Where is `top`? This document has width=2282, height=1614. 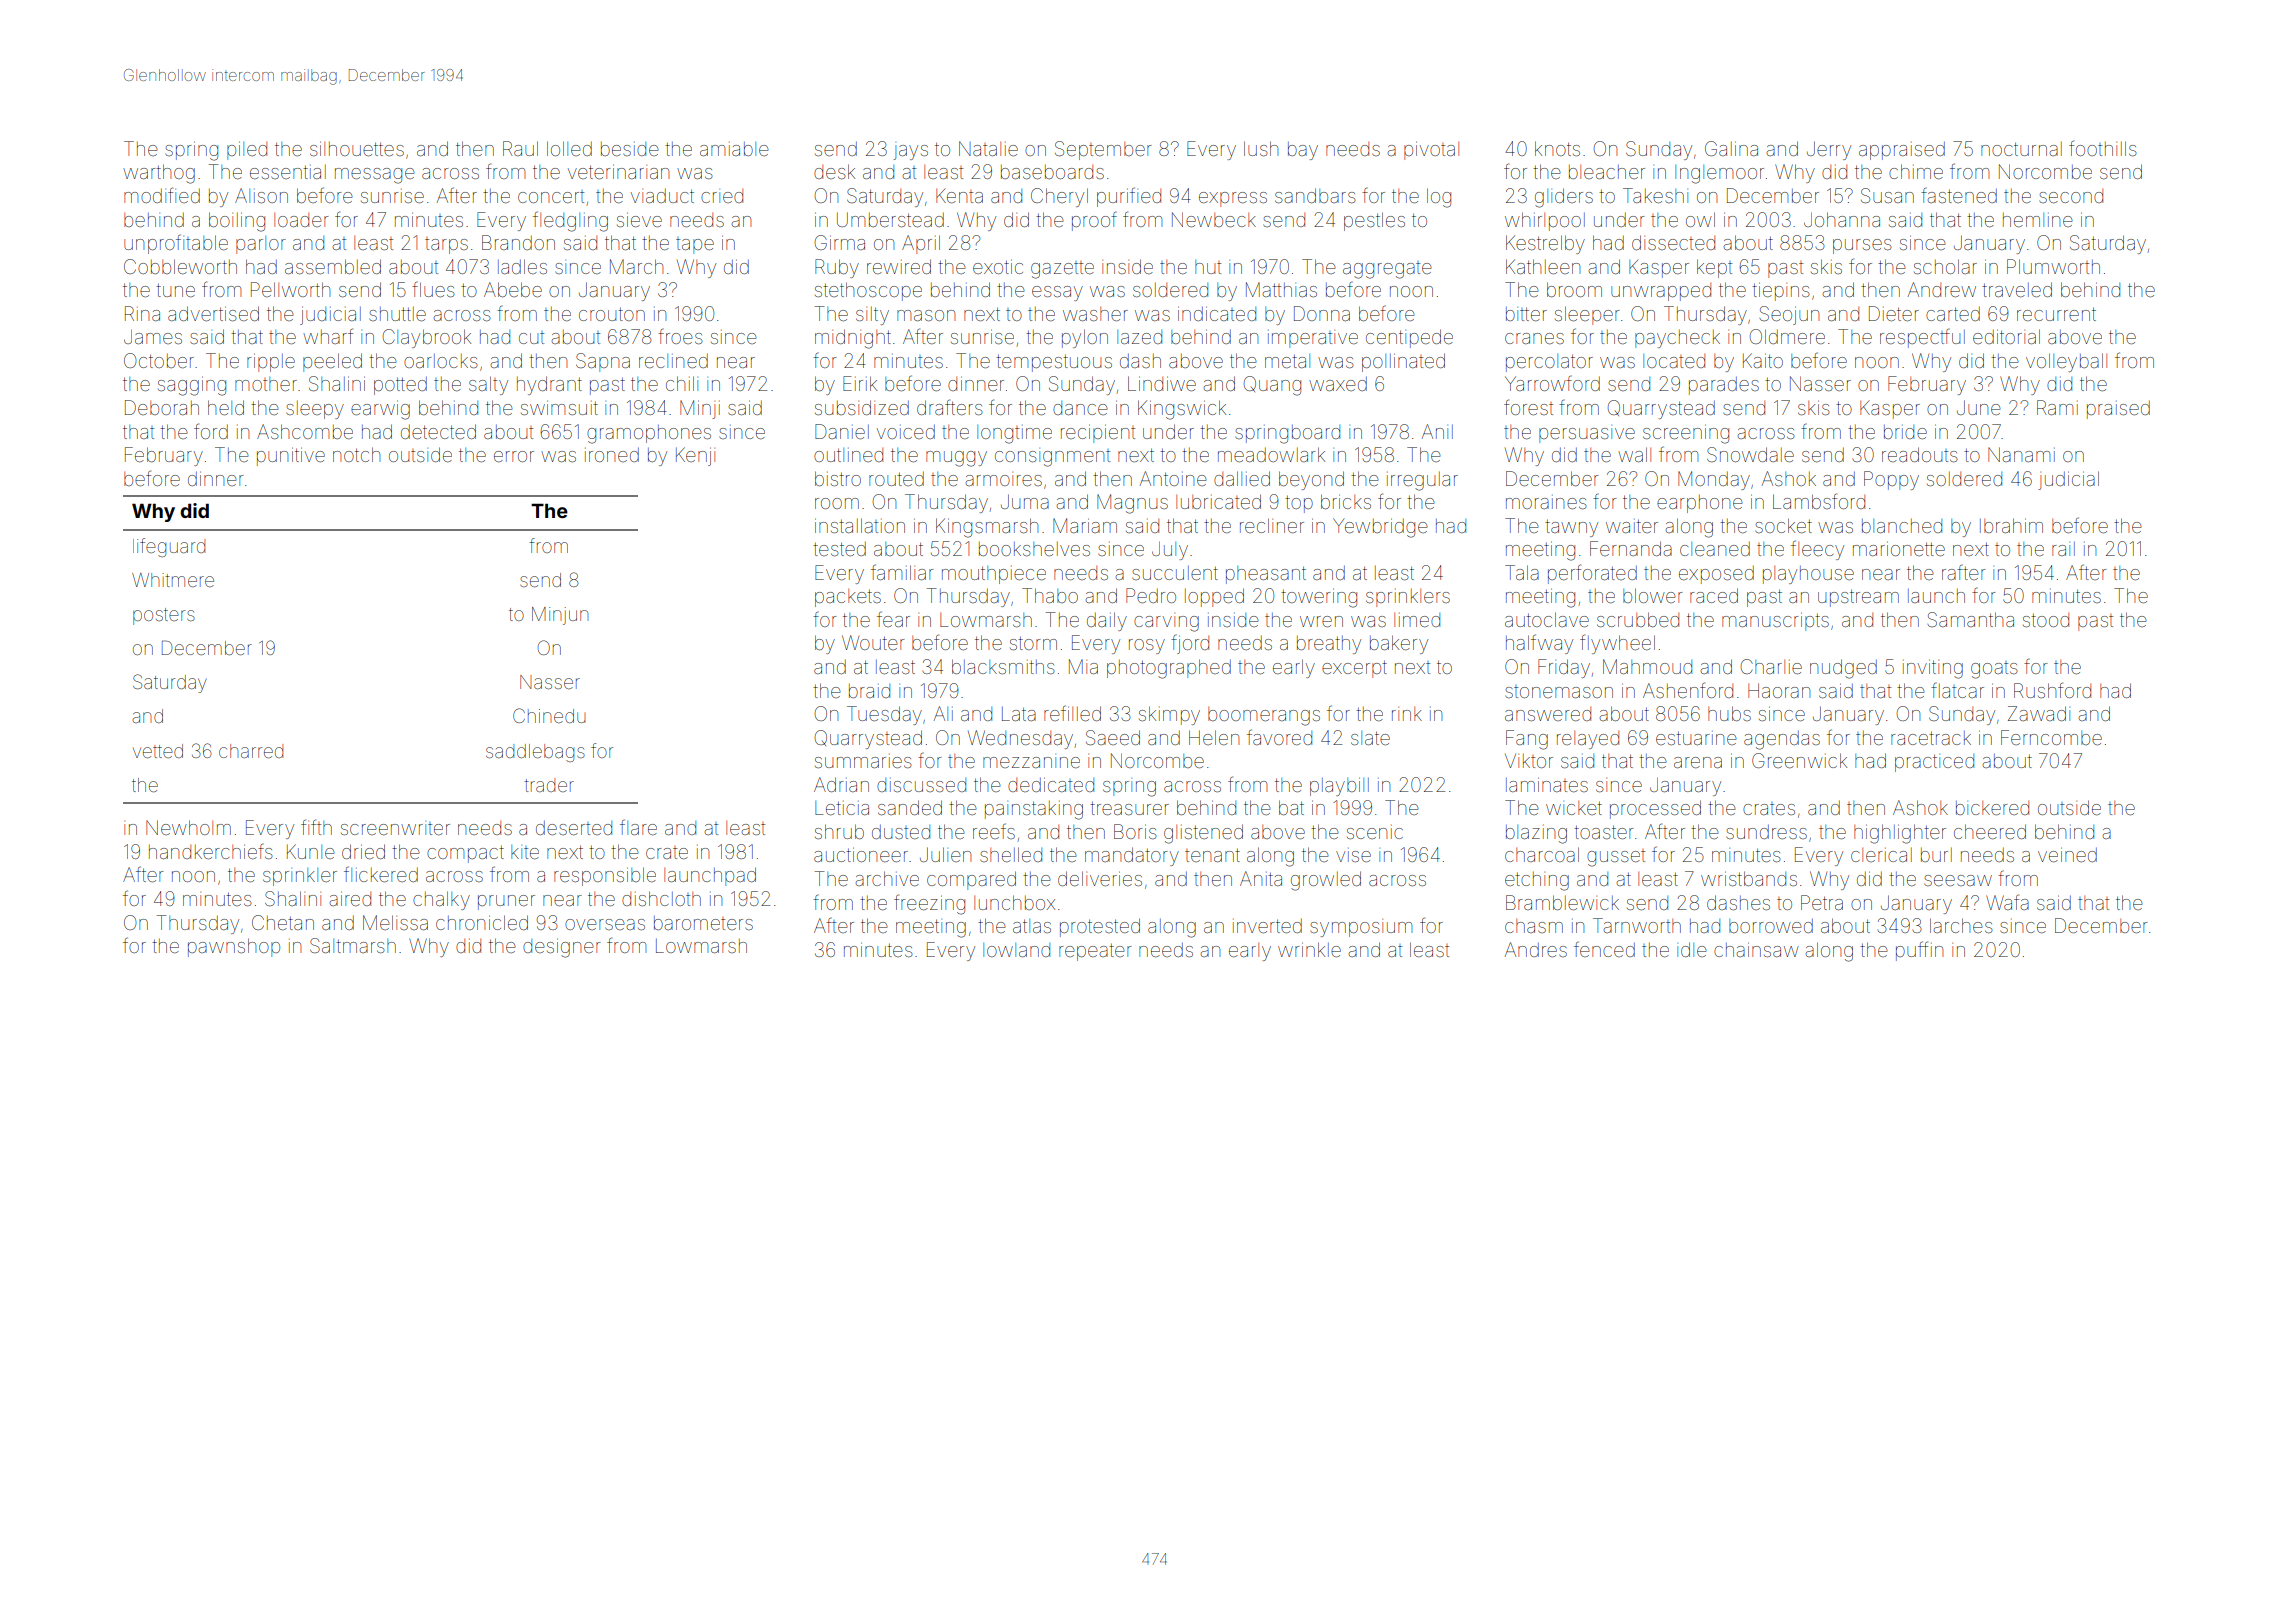
top is located at coordinates (1299, 504).
